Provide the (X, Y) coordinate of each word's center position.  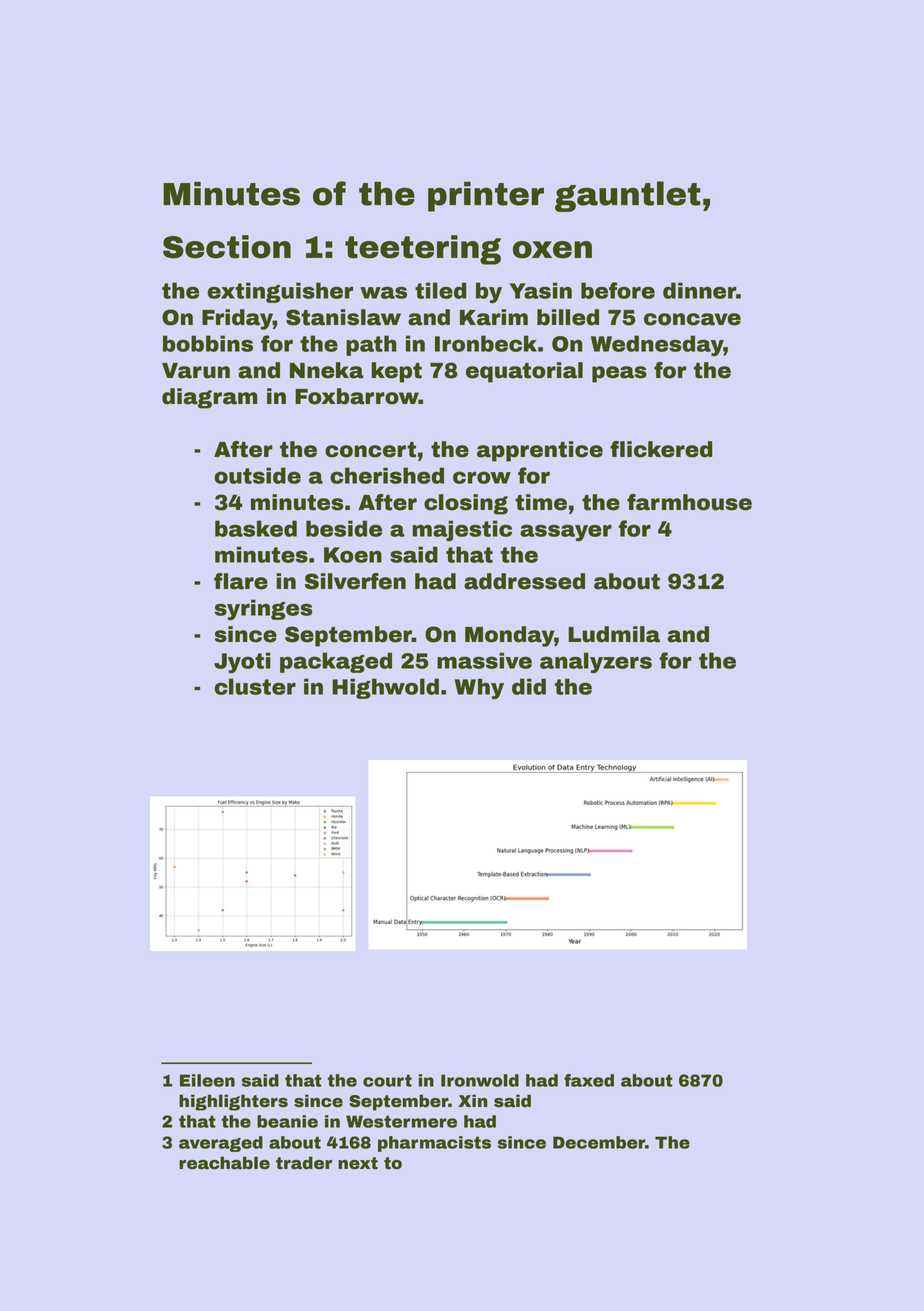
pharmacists (434, 1144)
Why (479, 688)
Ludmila (614, 634)
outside (257, 475)
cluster (255, 686)
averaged (221, 1144)
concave (692, 319)
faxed (589, 1080)
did (529, 686)
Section (227, 247)
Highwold (385, 688)
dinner (699, 290)
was (383, 292)
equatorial (524, 372)
